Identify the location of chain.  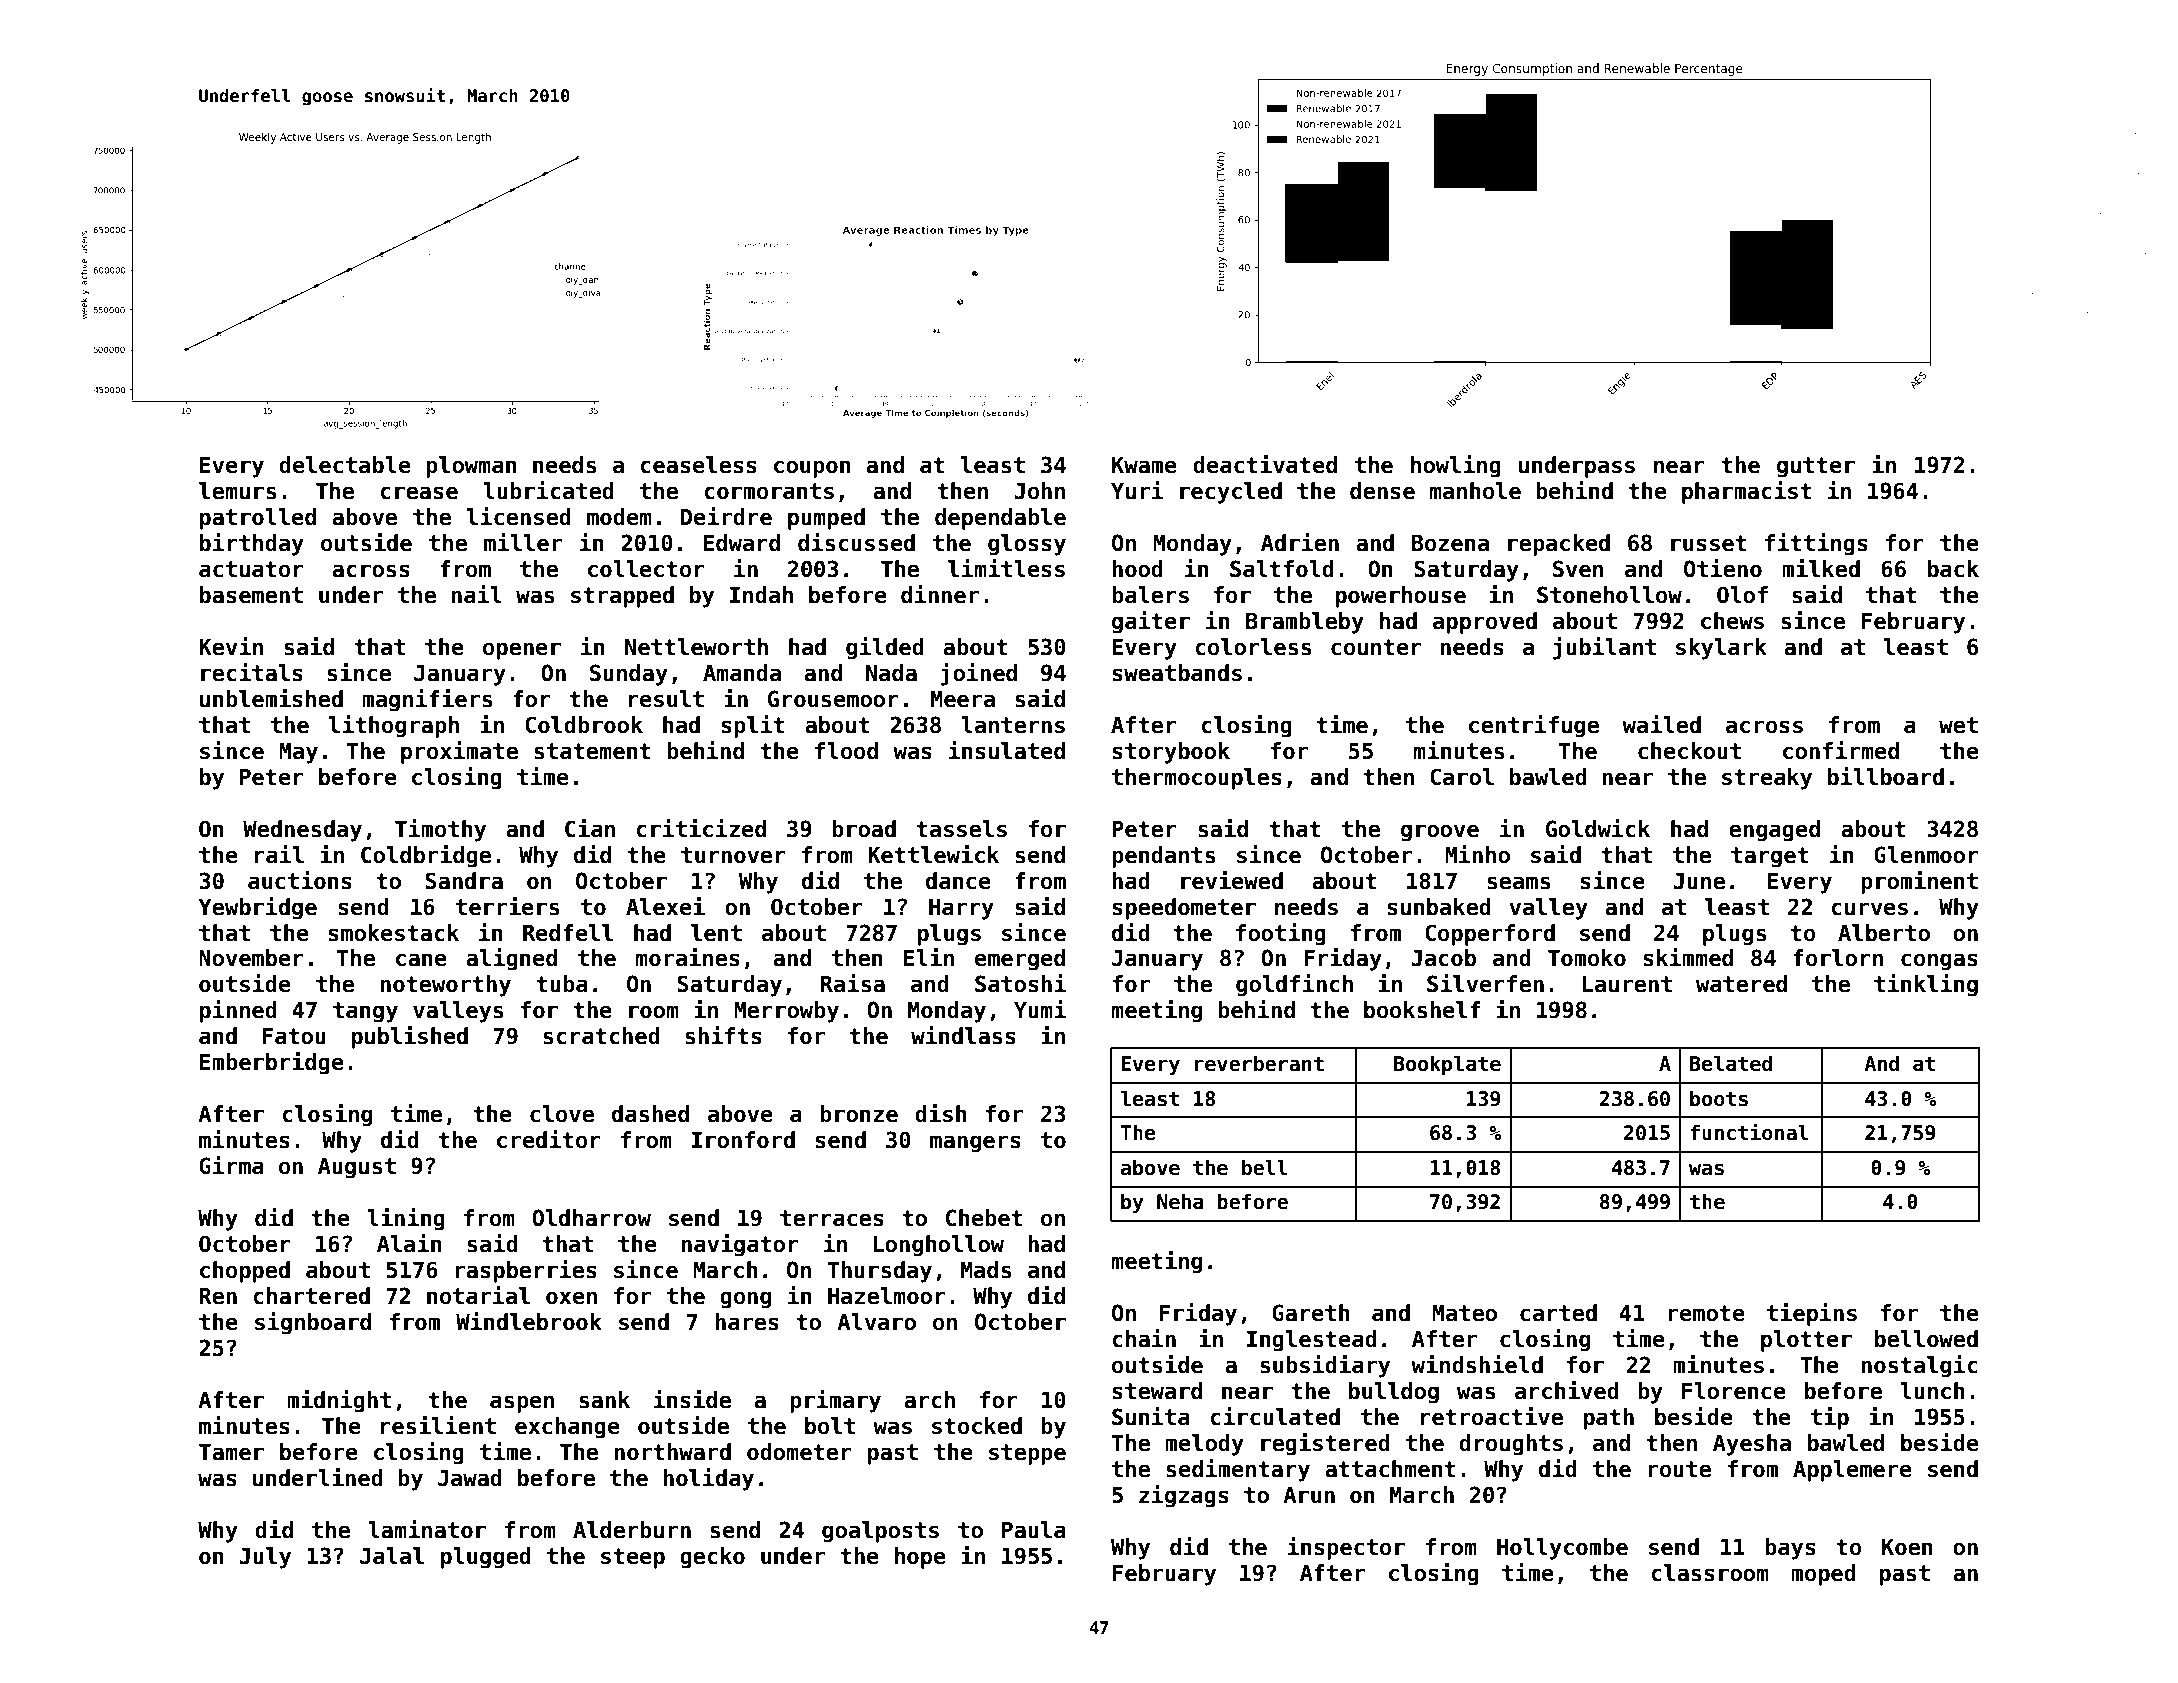
(1144, 1338).
